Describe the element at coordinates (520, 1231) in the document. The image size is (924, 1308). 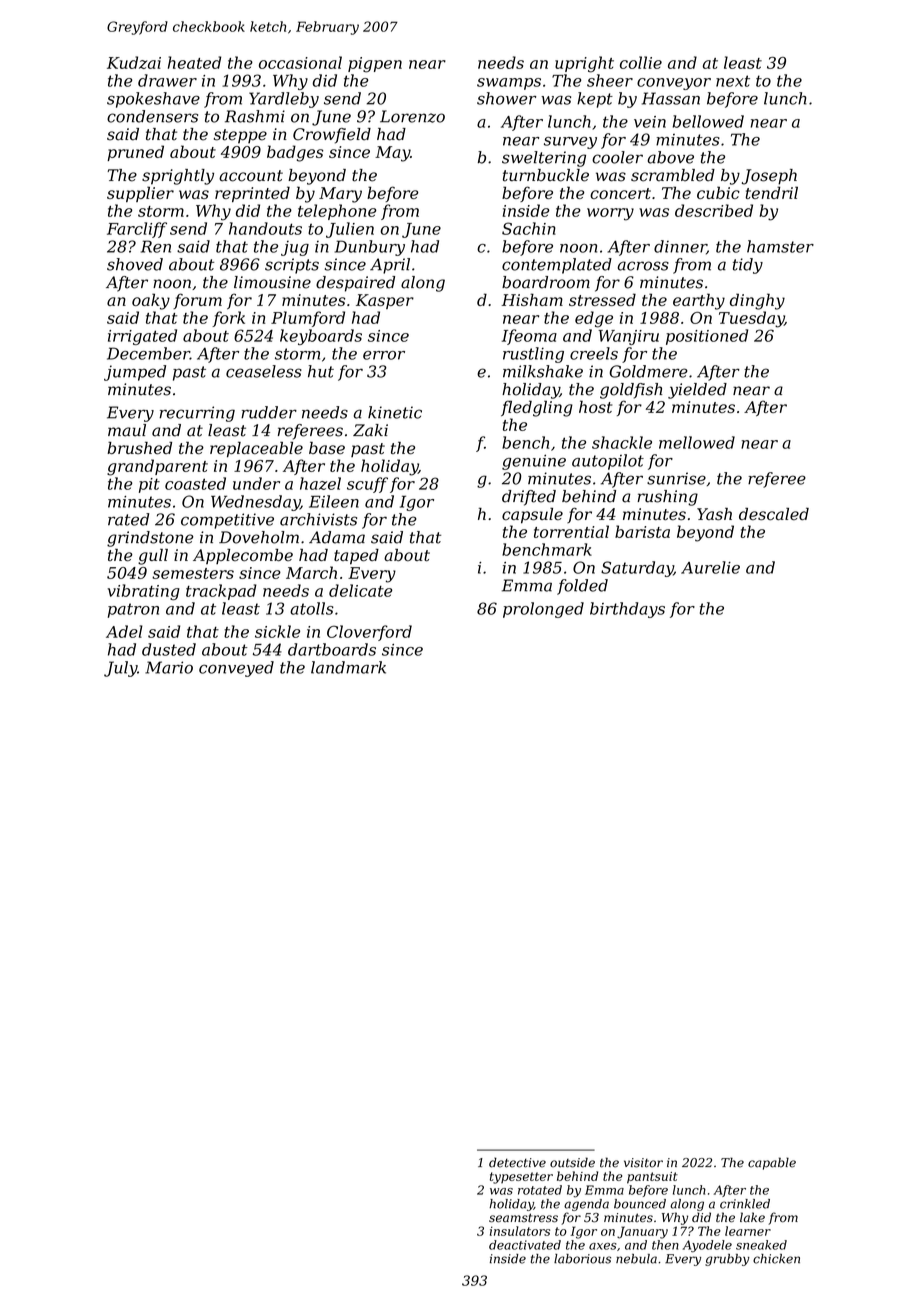
I see `insulators` at that location.
